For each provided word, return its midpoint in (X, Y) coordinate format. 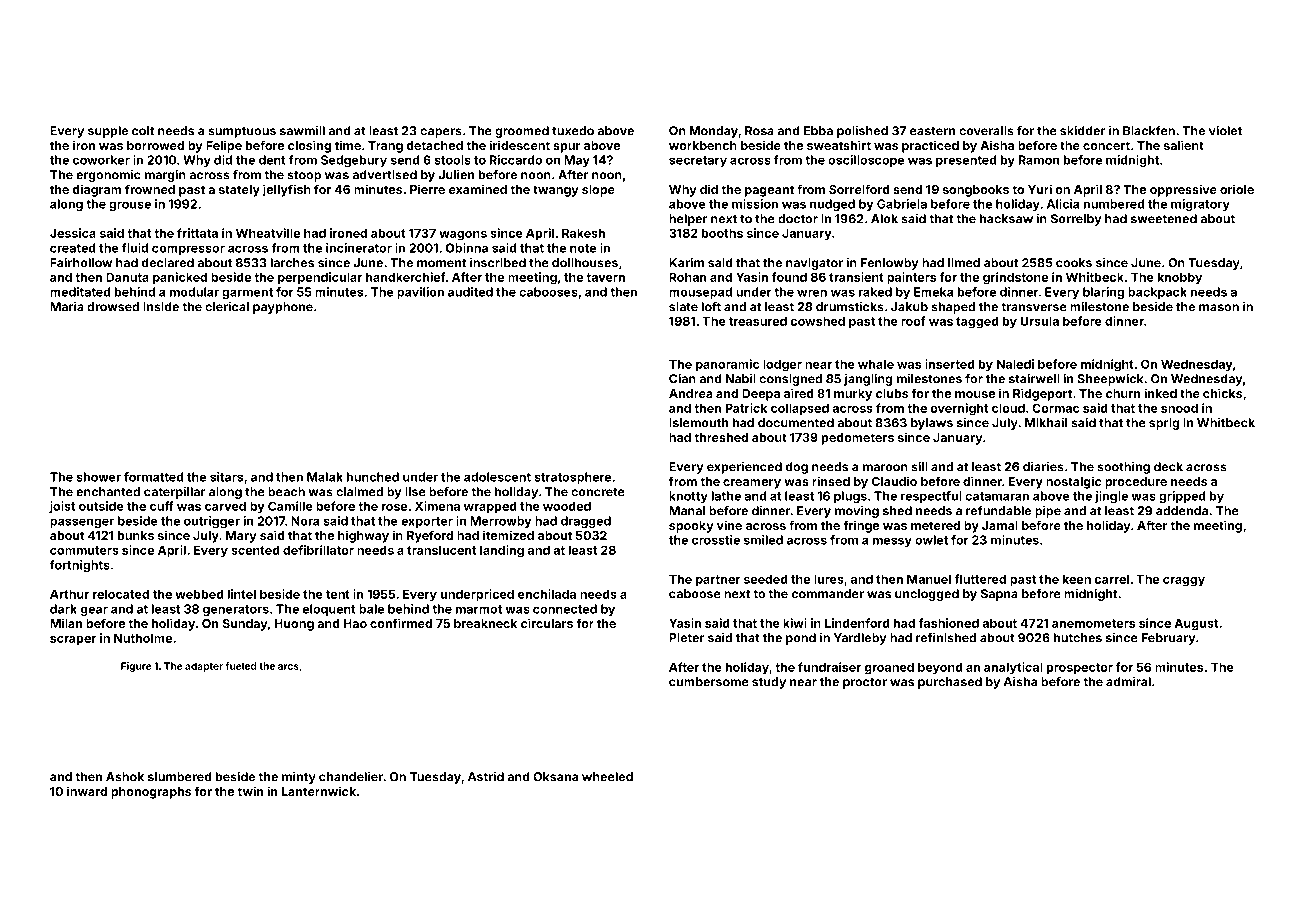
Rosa (759, 131)
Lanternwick (319, 791)
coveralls (986, 131)
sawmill (302, 131)
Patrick (746, 408)
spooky (691, 527)
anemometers (1093, 623)
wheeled (607, 777)
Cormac (1055, 408)
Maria (67, 307)
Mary (241, 537)
